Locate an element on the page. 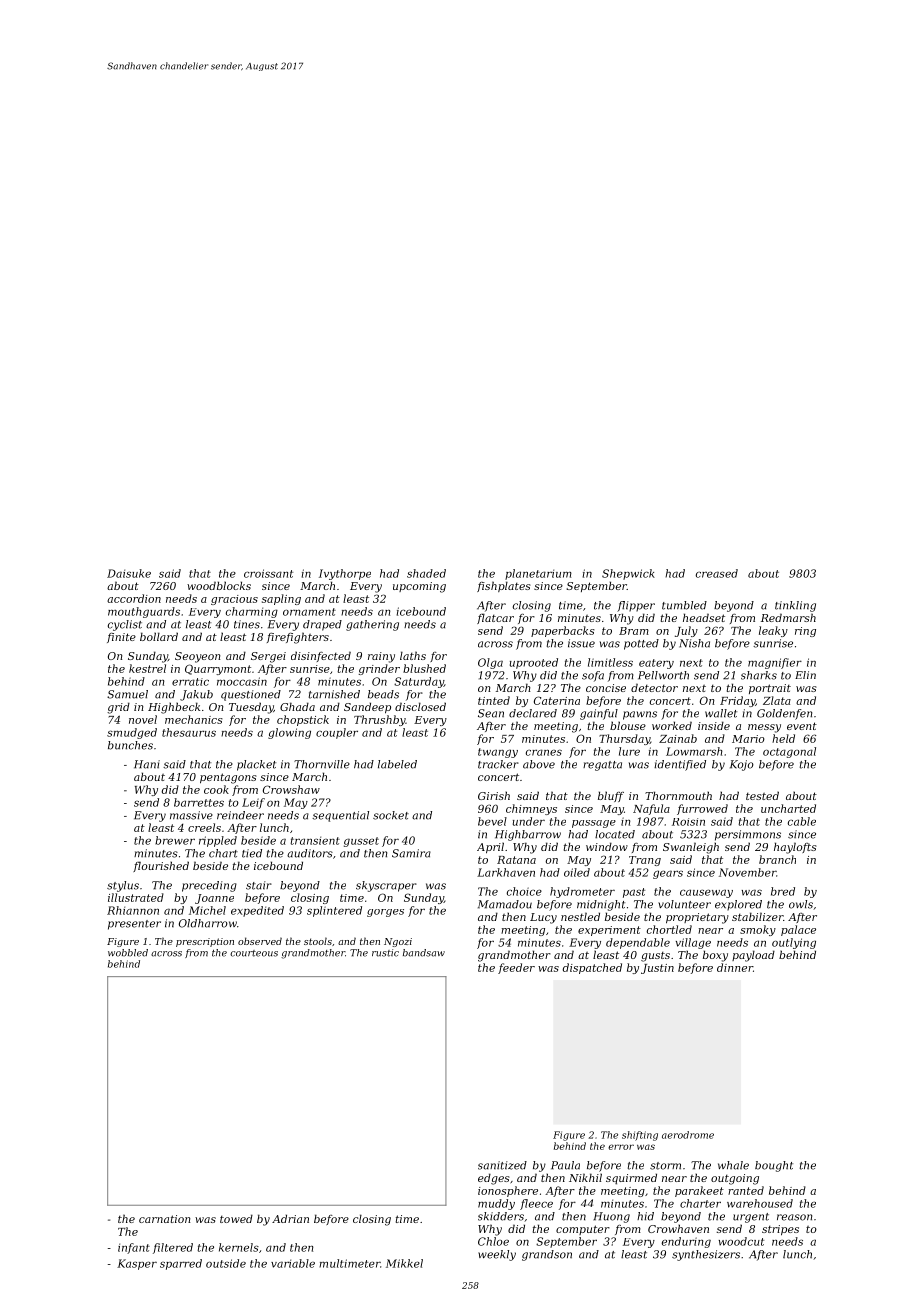  Girish is located at coordinates (494, 795).
